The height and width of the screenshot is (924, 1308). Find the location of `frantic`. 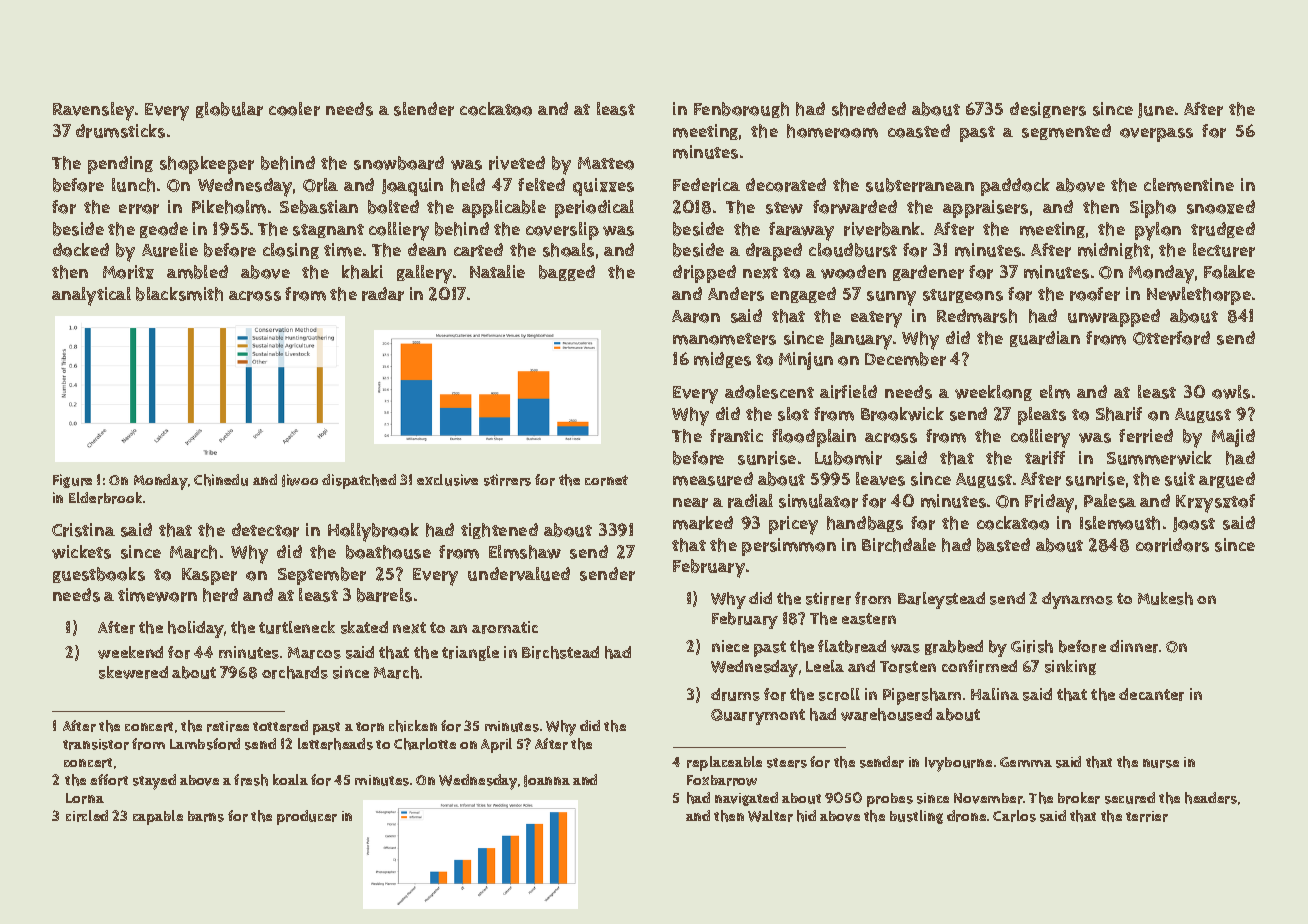

frantic is located at coordinates (736, 436).
